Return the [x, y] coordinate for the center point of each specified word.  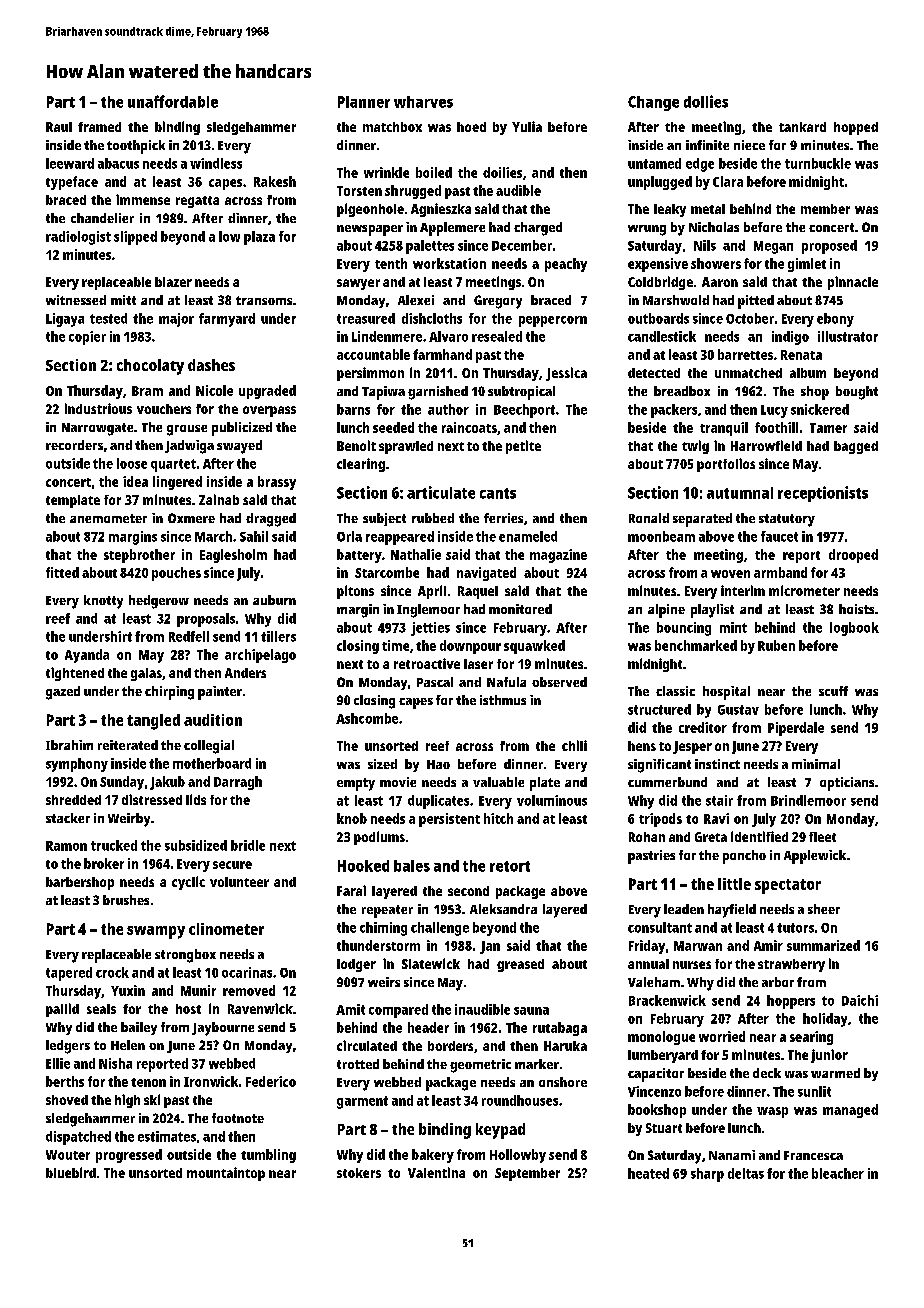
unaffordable [173, 101]
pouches [176, 574]
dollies [706, 101]
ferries [503, 518]
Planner [364, 102]
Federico [271, 1081]
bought [857, 393]
